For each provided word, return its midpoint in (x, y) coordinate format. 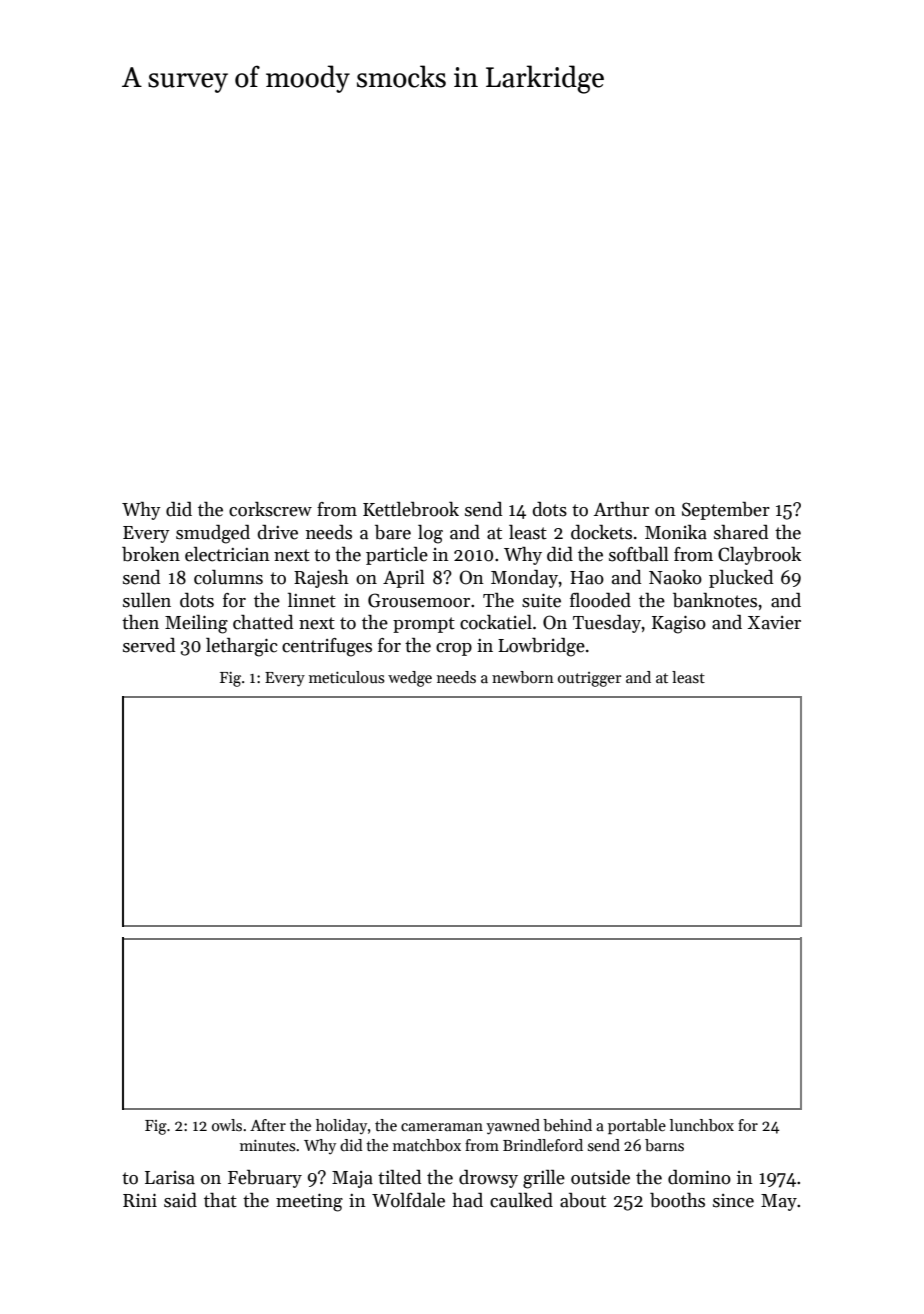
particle (397, 556)
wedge (410, 679)
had (467, 1200)
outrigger (590, 679)
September (726, 511)
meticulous (347, 677)
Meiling (196, 624)
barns (664, 1145)
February (265, 1179)
